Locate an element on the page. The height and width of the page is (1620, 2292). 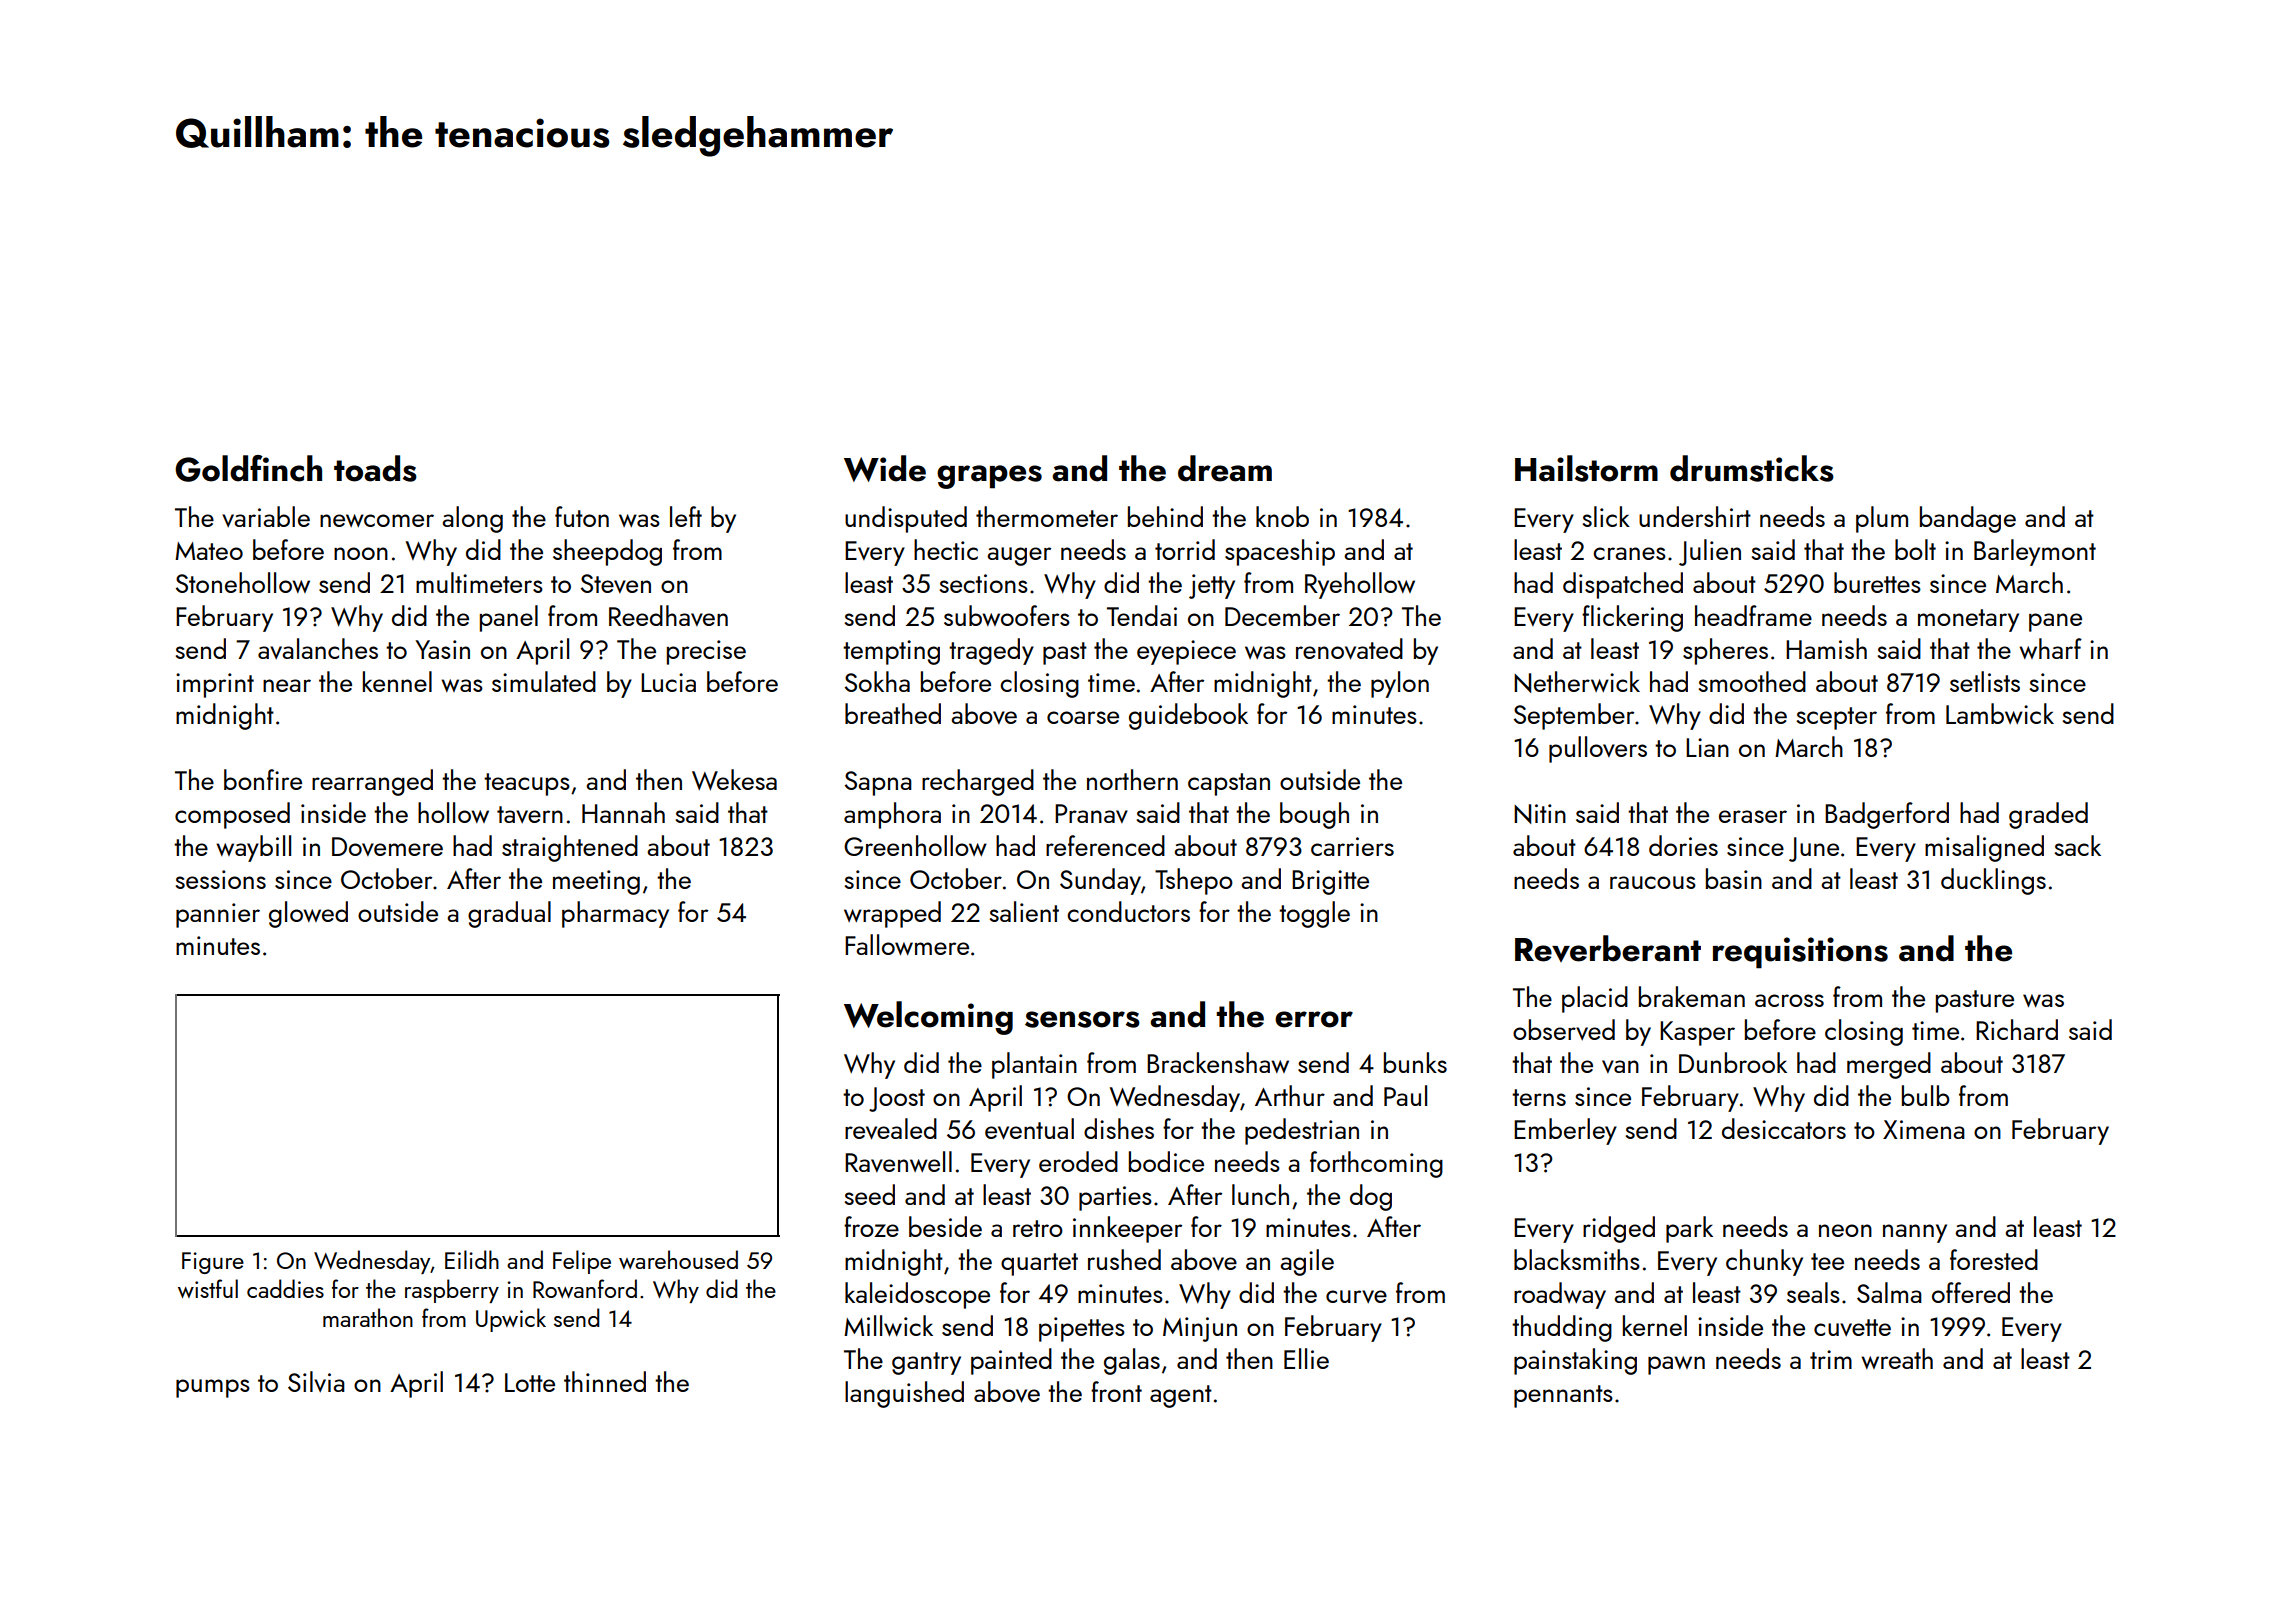
Rowanford is located at coordinates (585, 1288).
